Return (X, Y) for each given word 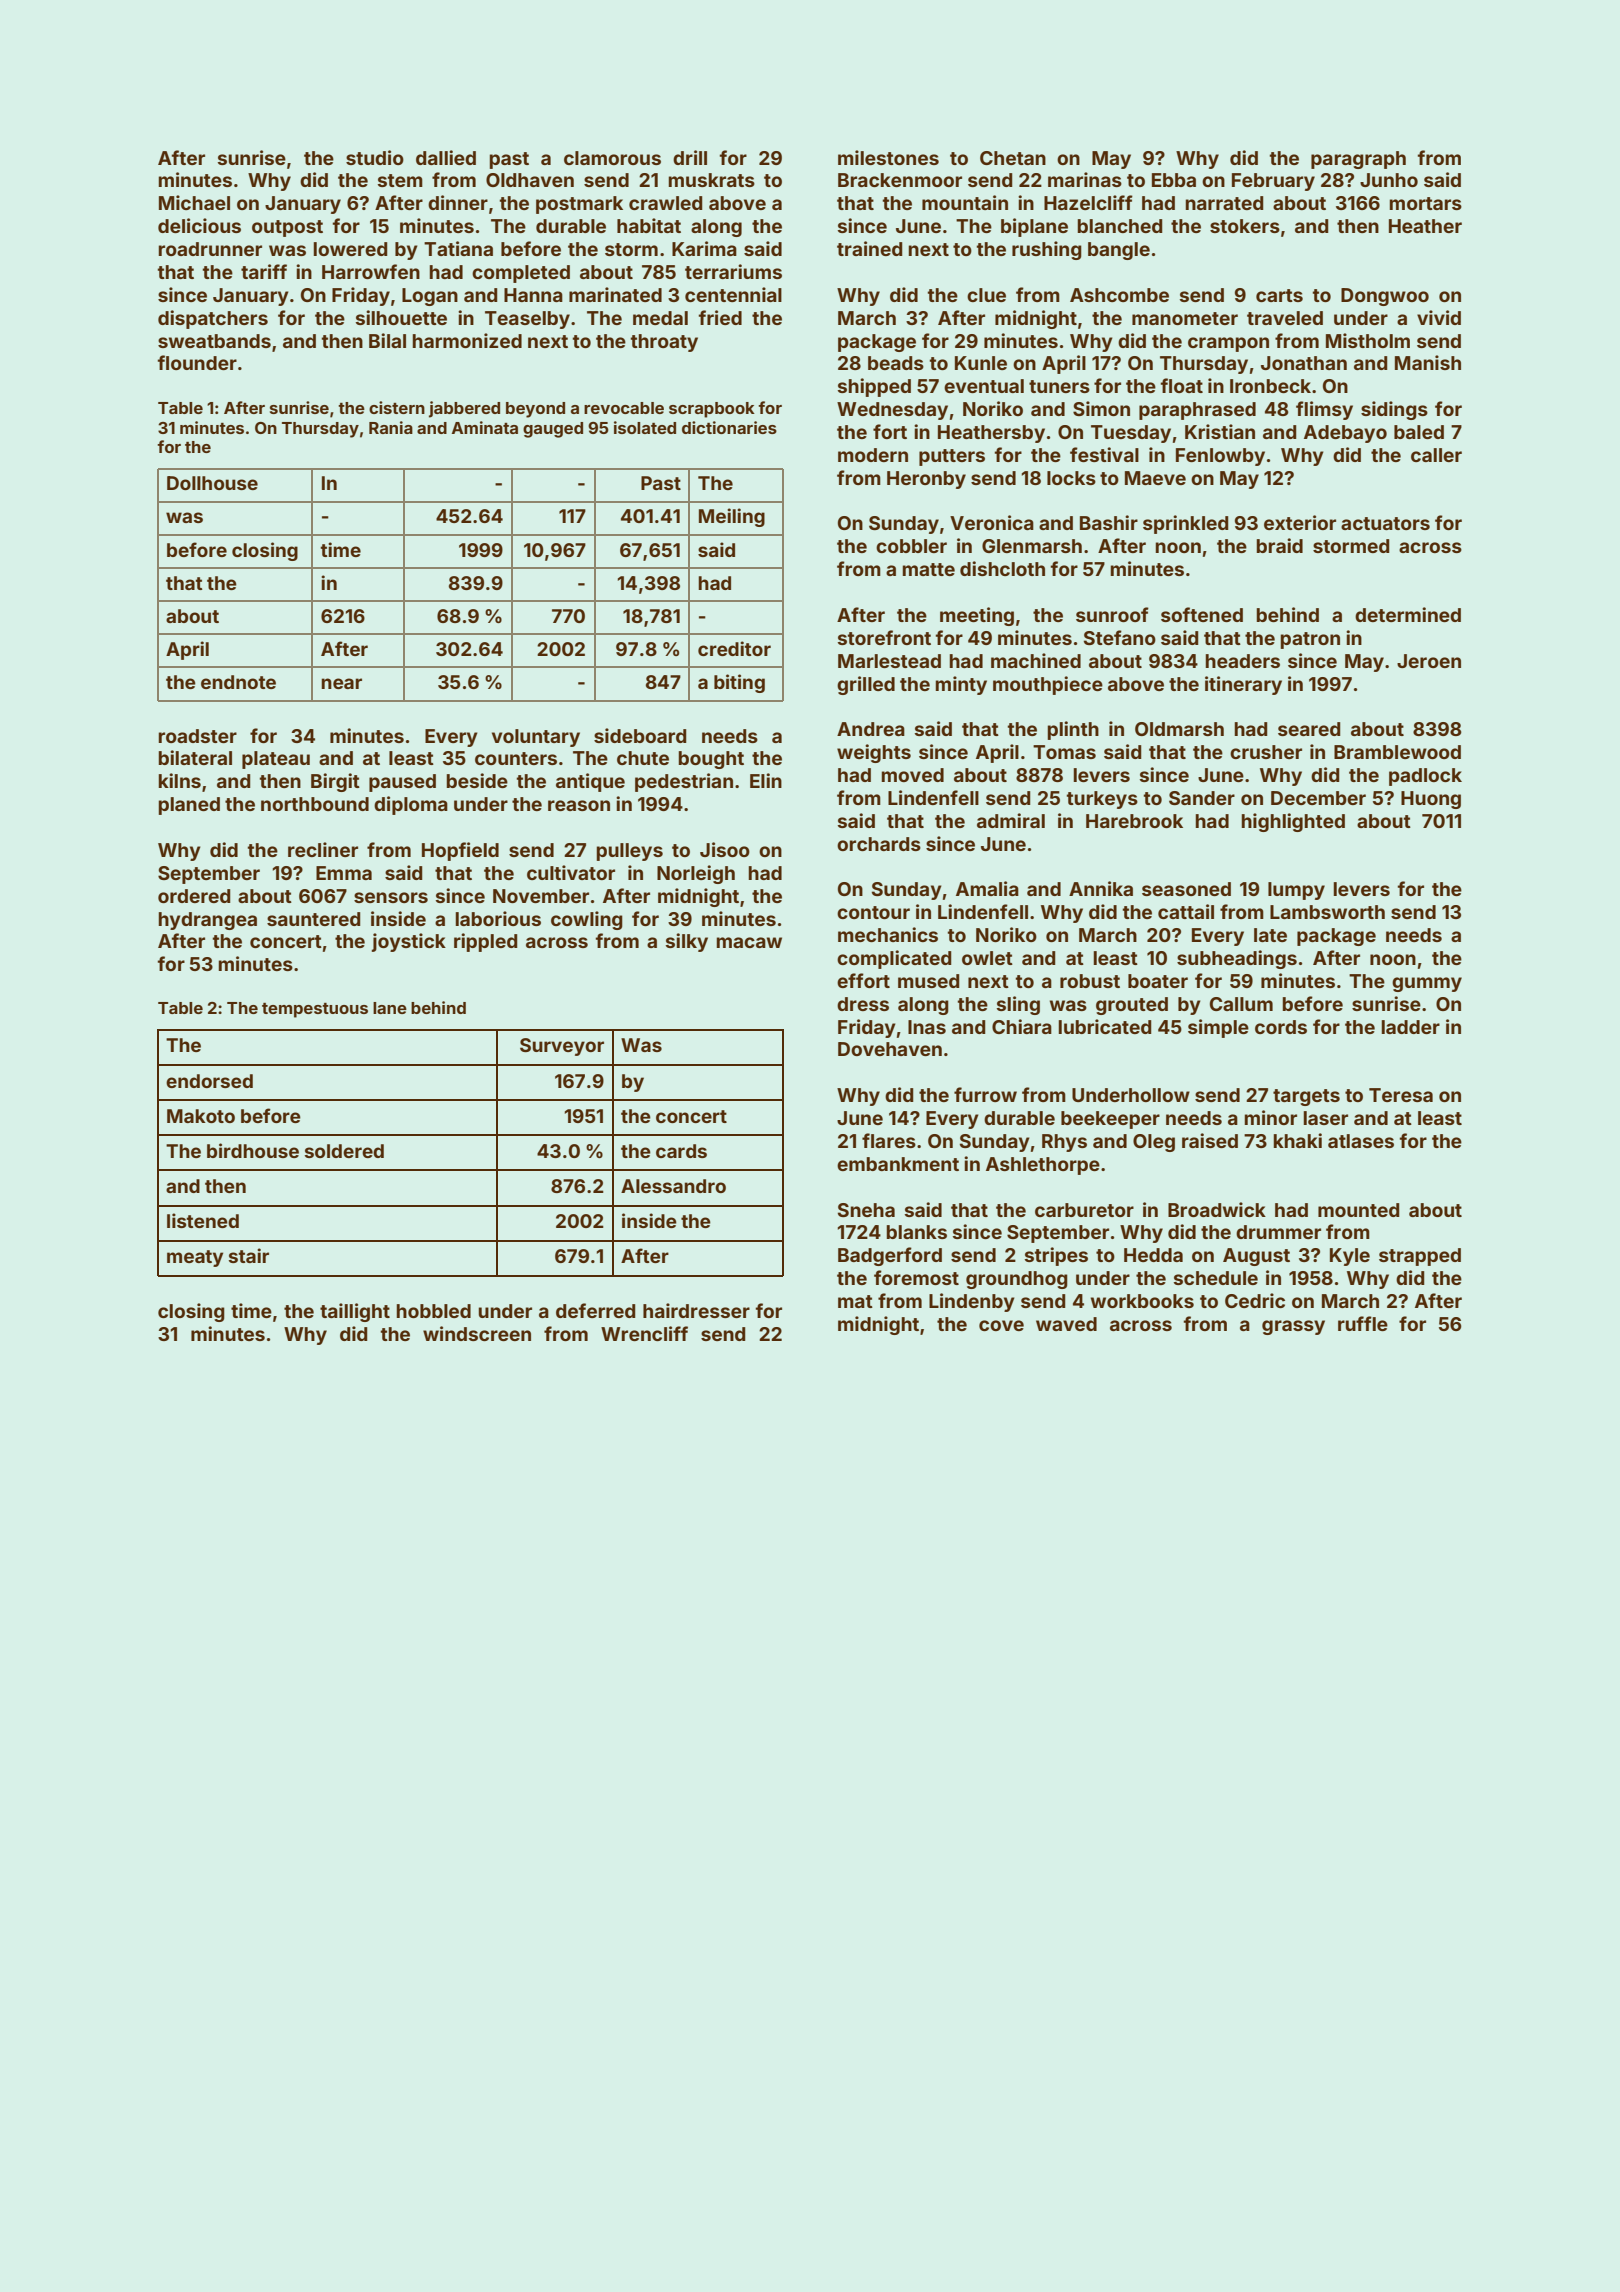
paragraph (1358, 160)
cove (1001, 1325)
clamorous (612, 158)
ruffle (1363, 1323)
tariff (264, 271)
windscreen (477, 1333)
